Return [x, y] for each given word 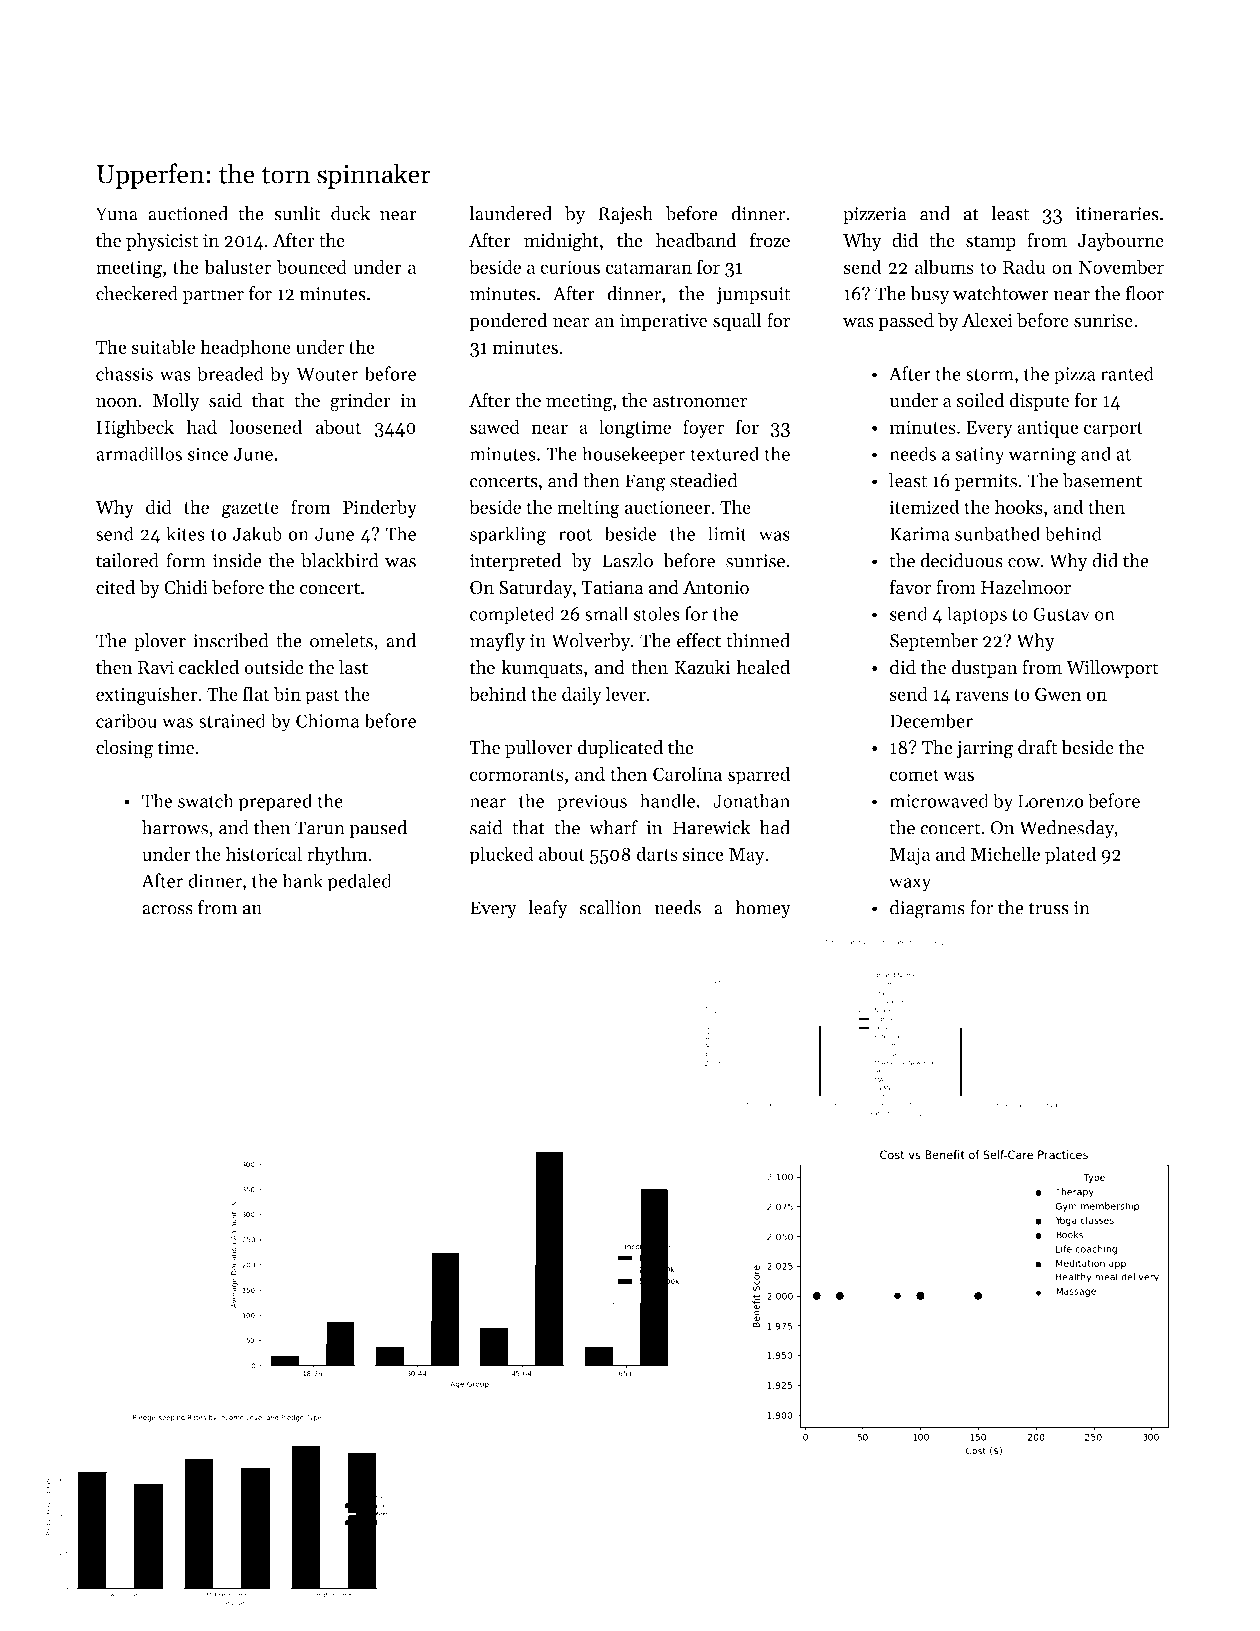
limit [727, 533]
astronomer [700, 401]
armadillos [139, 453]
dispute [1039, 402]
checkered [137, 293]
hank [302, 880]
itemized [924, 506]
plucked [501, 855]
